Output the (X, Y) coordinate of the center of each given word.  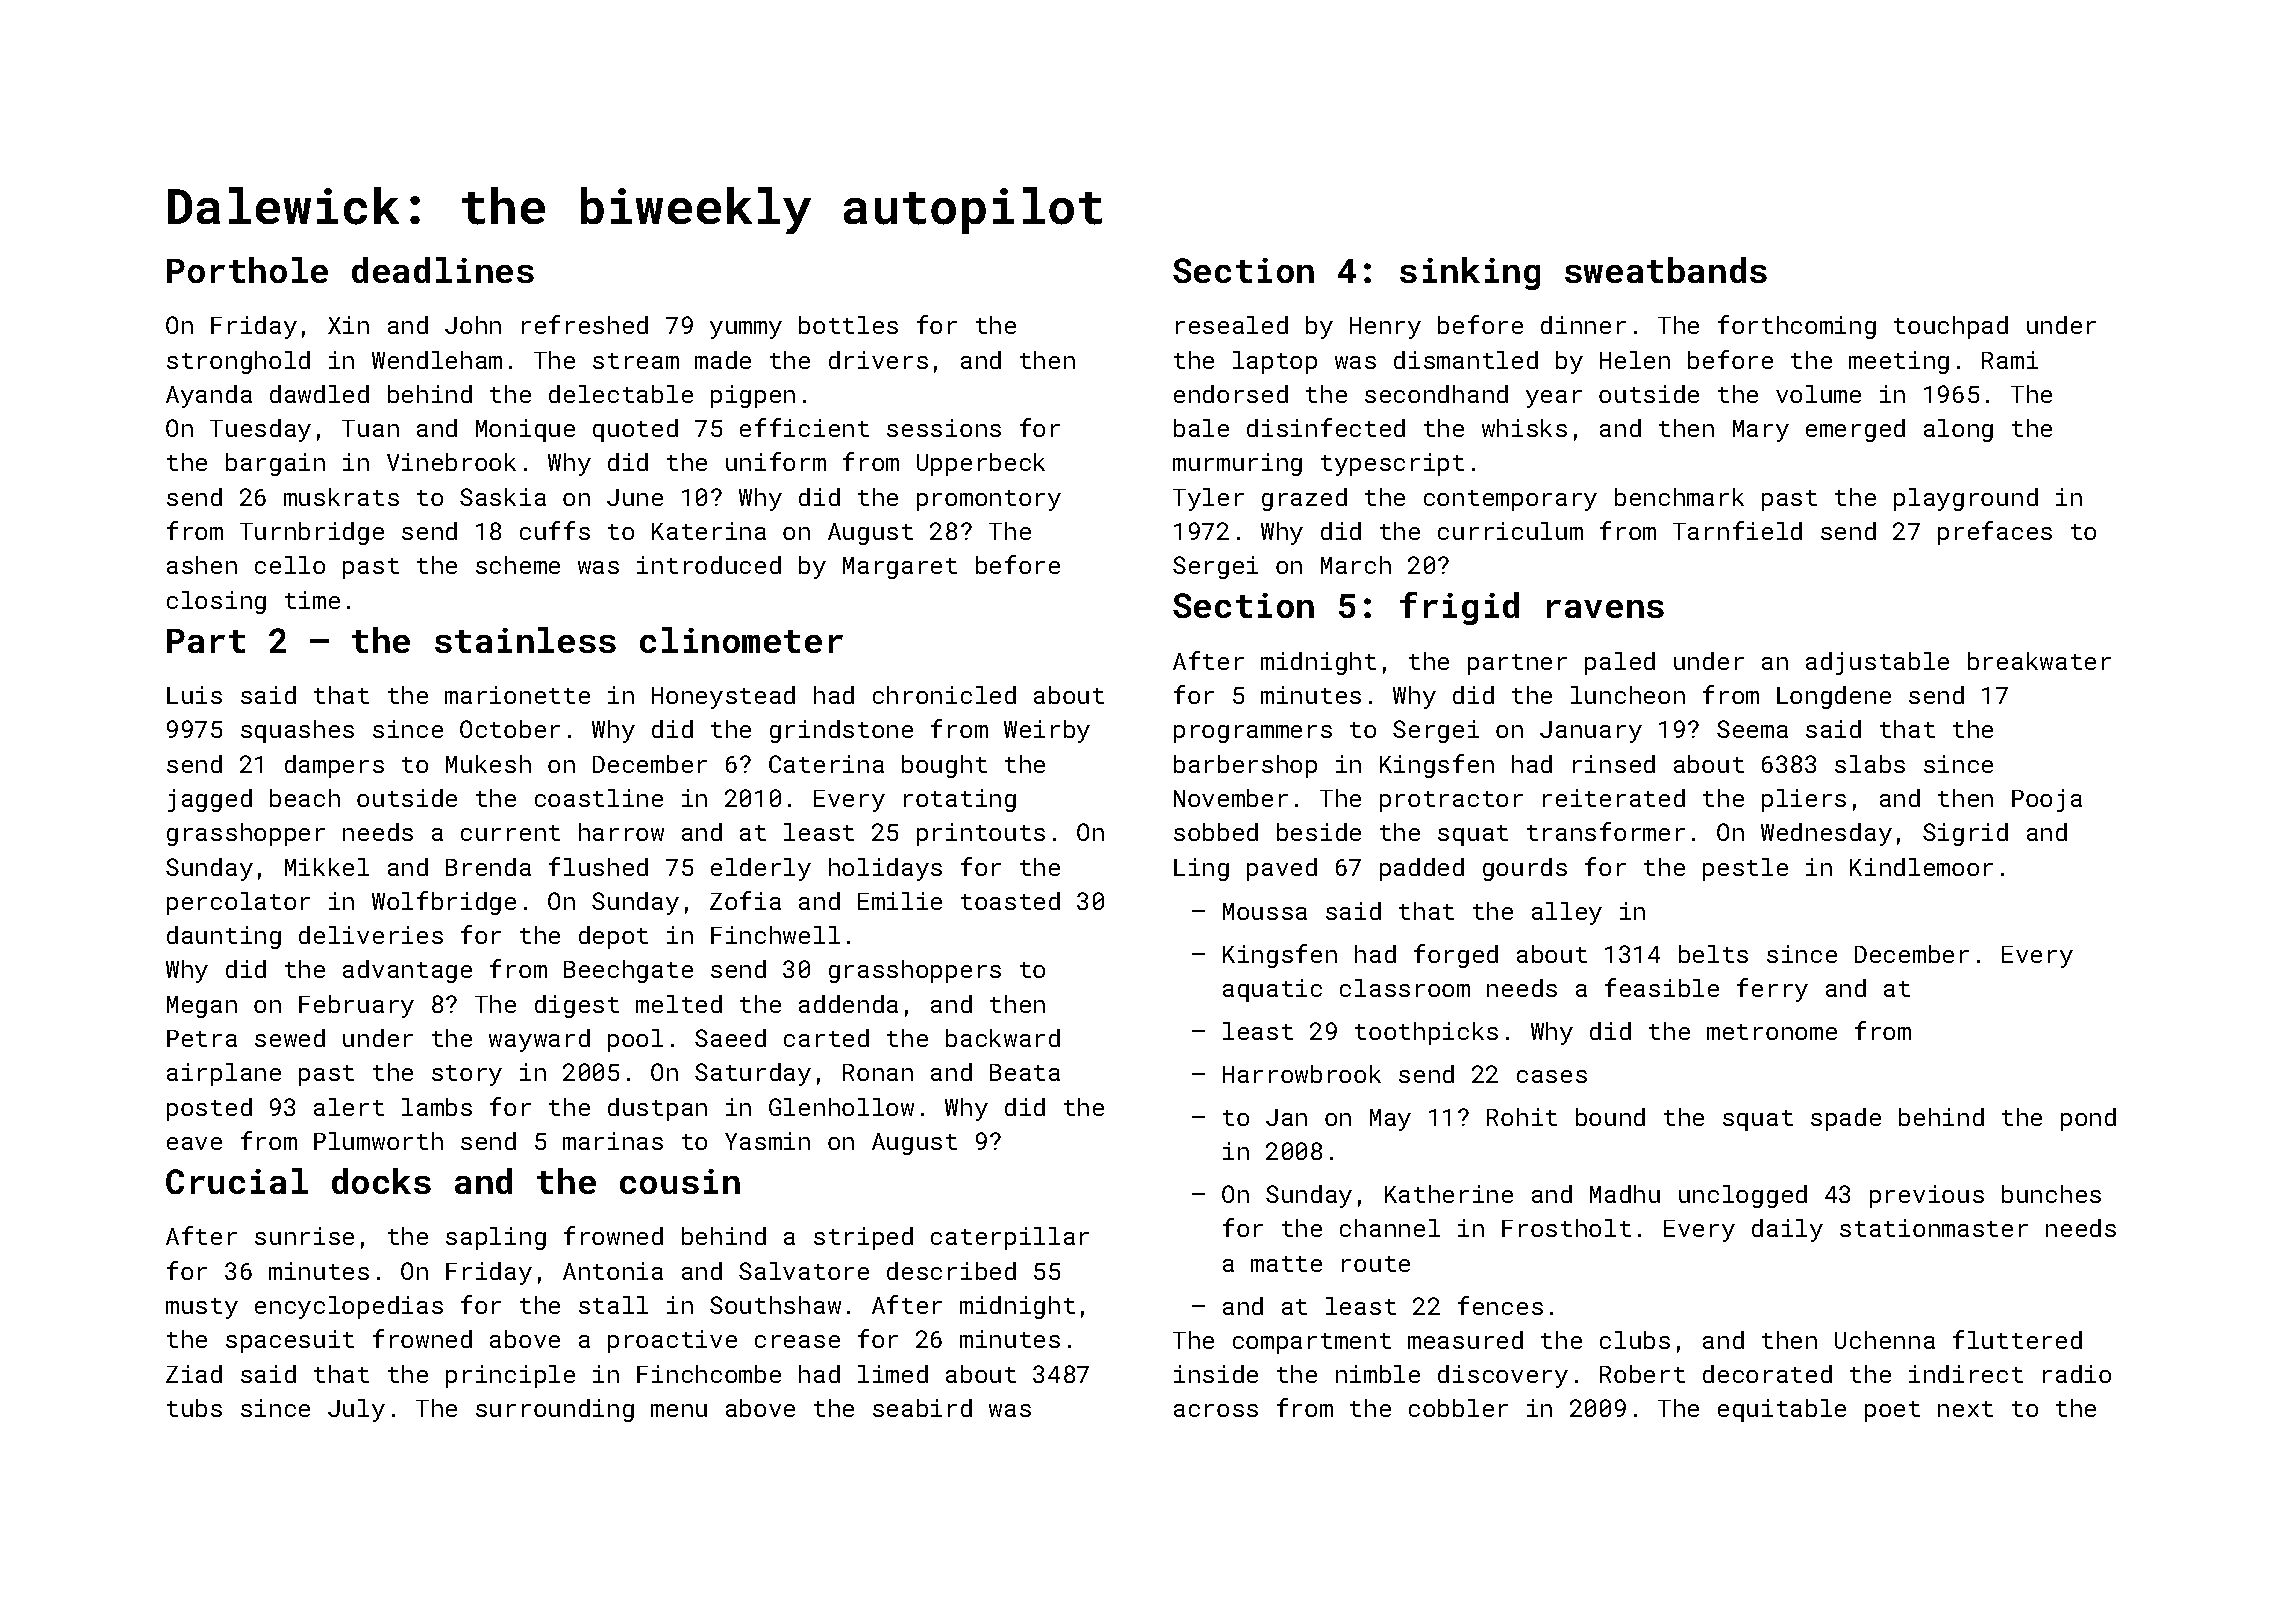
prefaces (1995, 533)
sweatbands (1666, 270)
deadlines (443, 270)
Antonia (613, 1271)
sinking (1470, 273)
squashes (297, 731)
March (1356, 565)
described (951, 1271)
